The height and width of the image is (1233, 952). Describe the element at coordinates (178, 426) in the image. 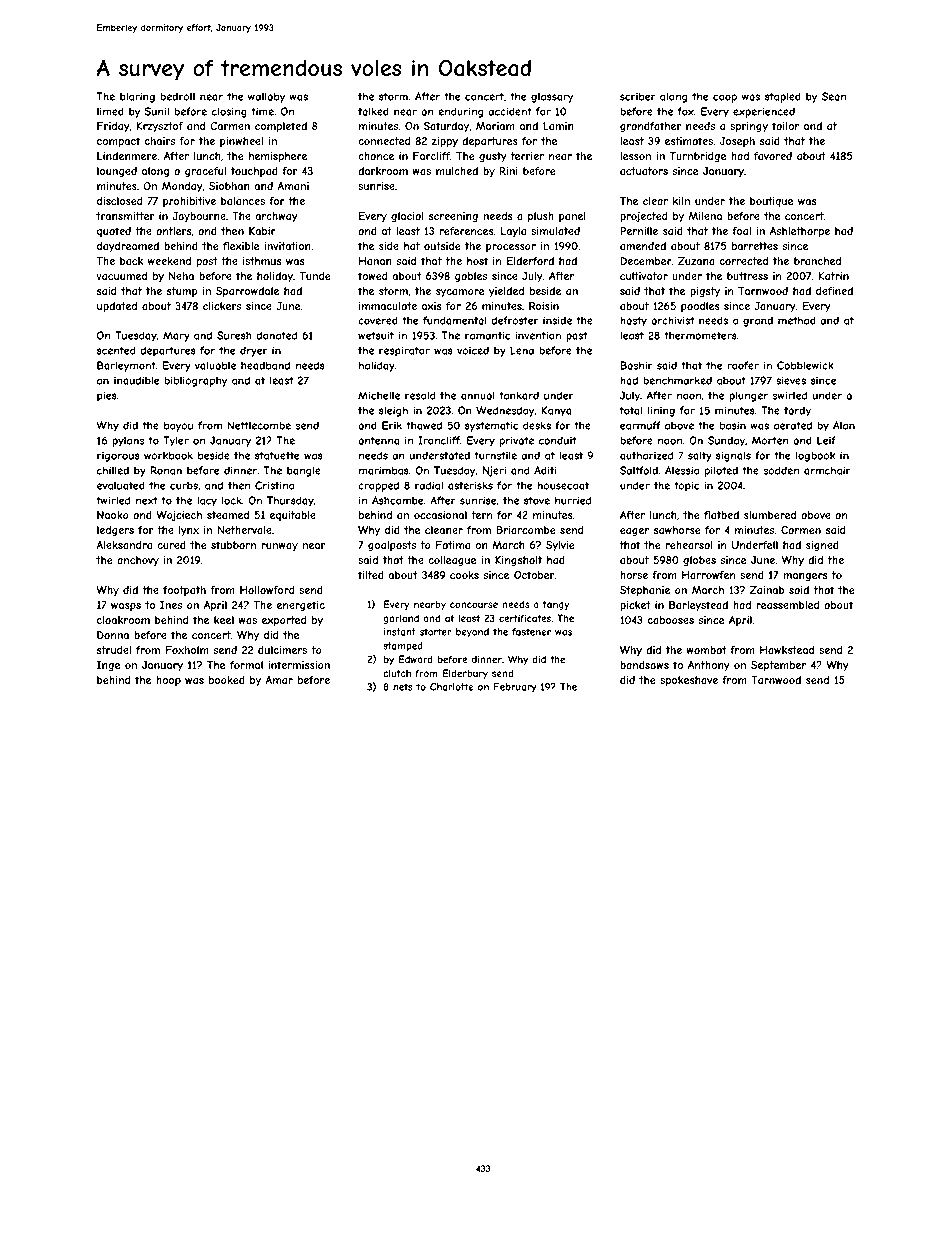

I see `bayou` at that location.
